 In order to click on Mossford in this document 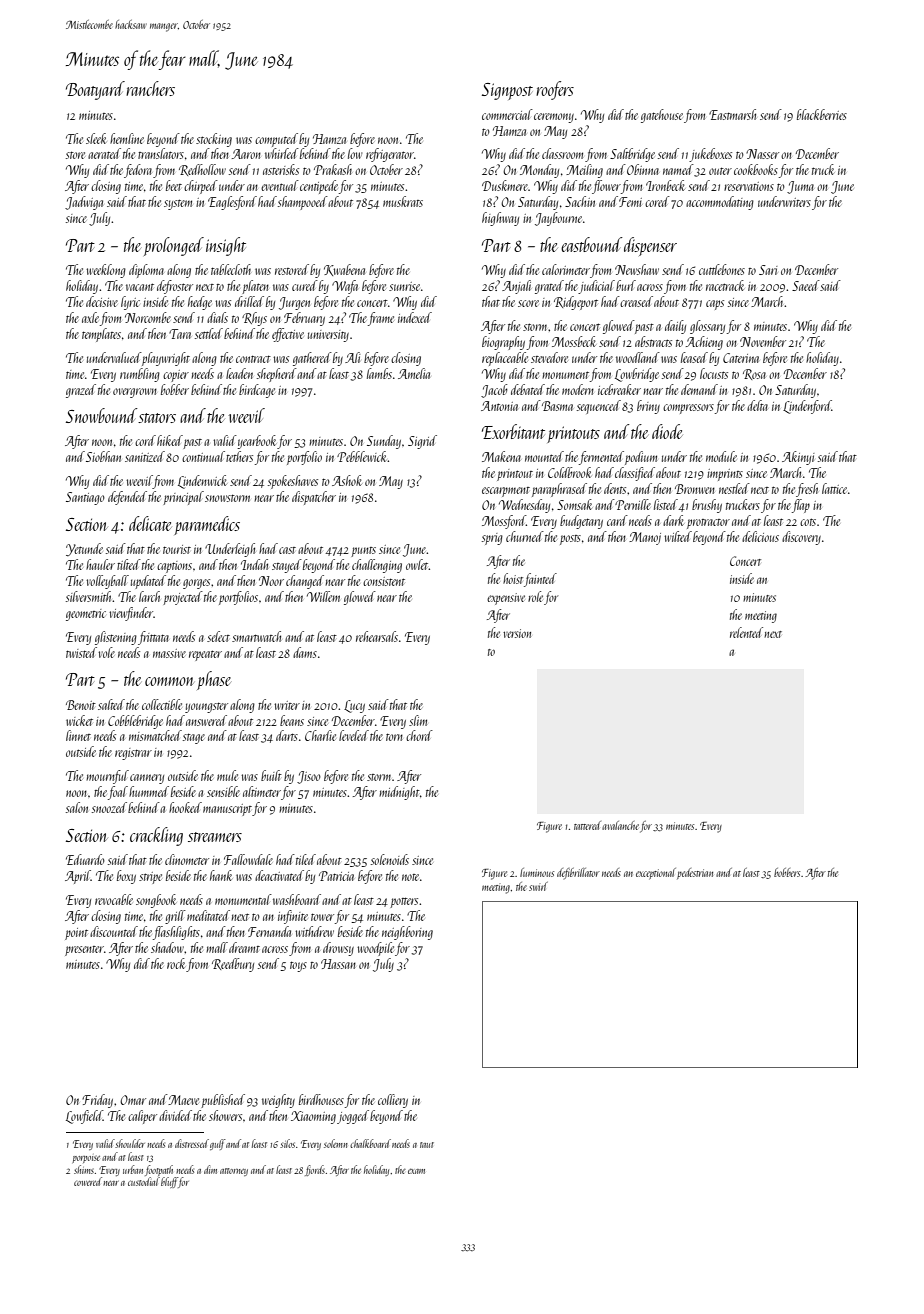, I will do `click(504, 522)`.
